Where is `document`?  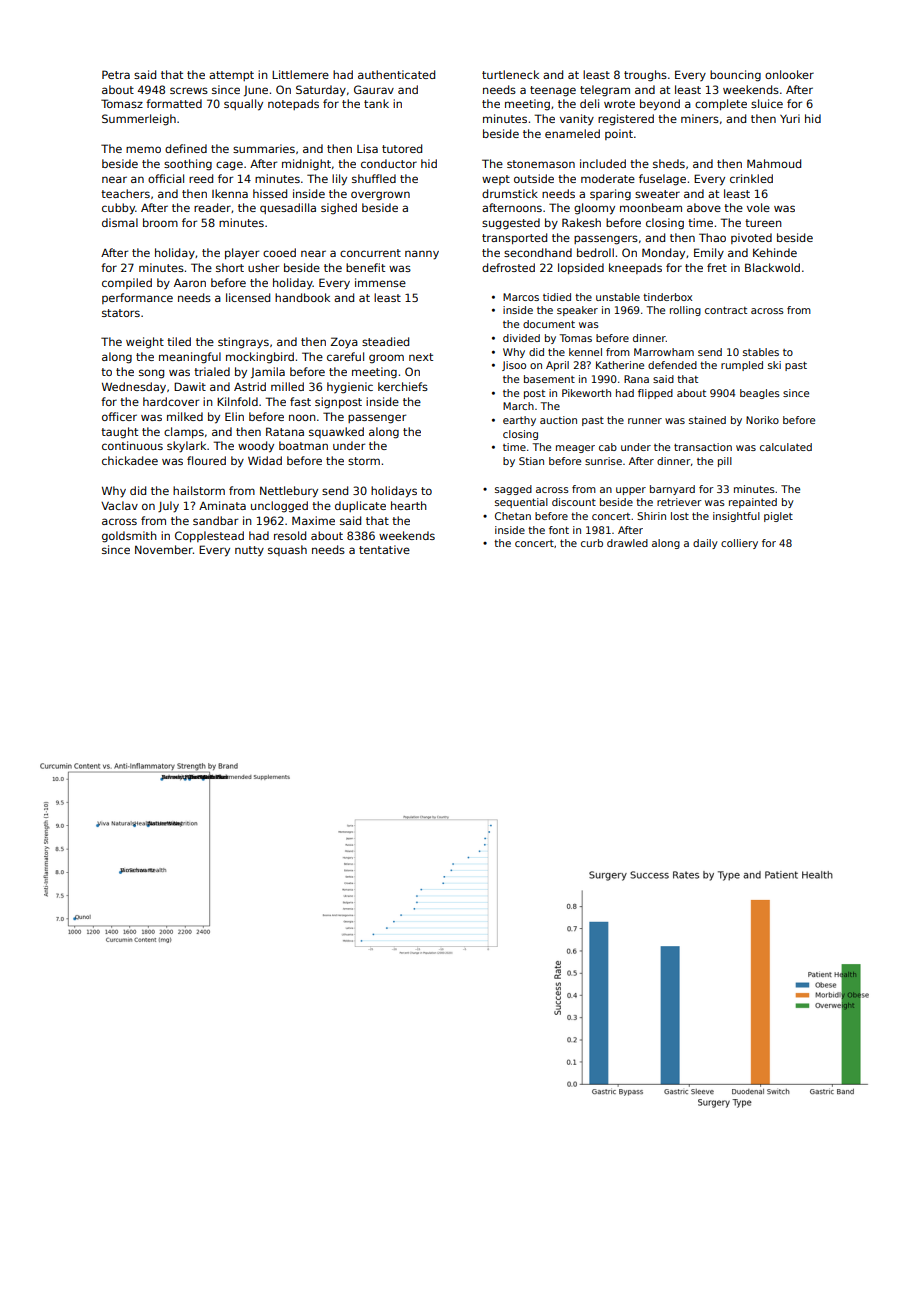
document is located at coordinates (549, 324).
